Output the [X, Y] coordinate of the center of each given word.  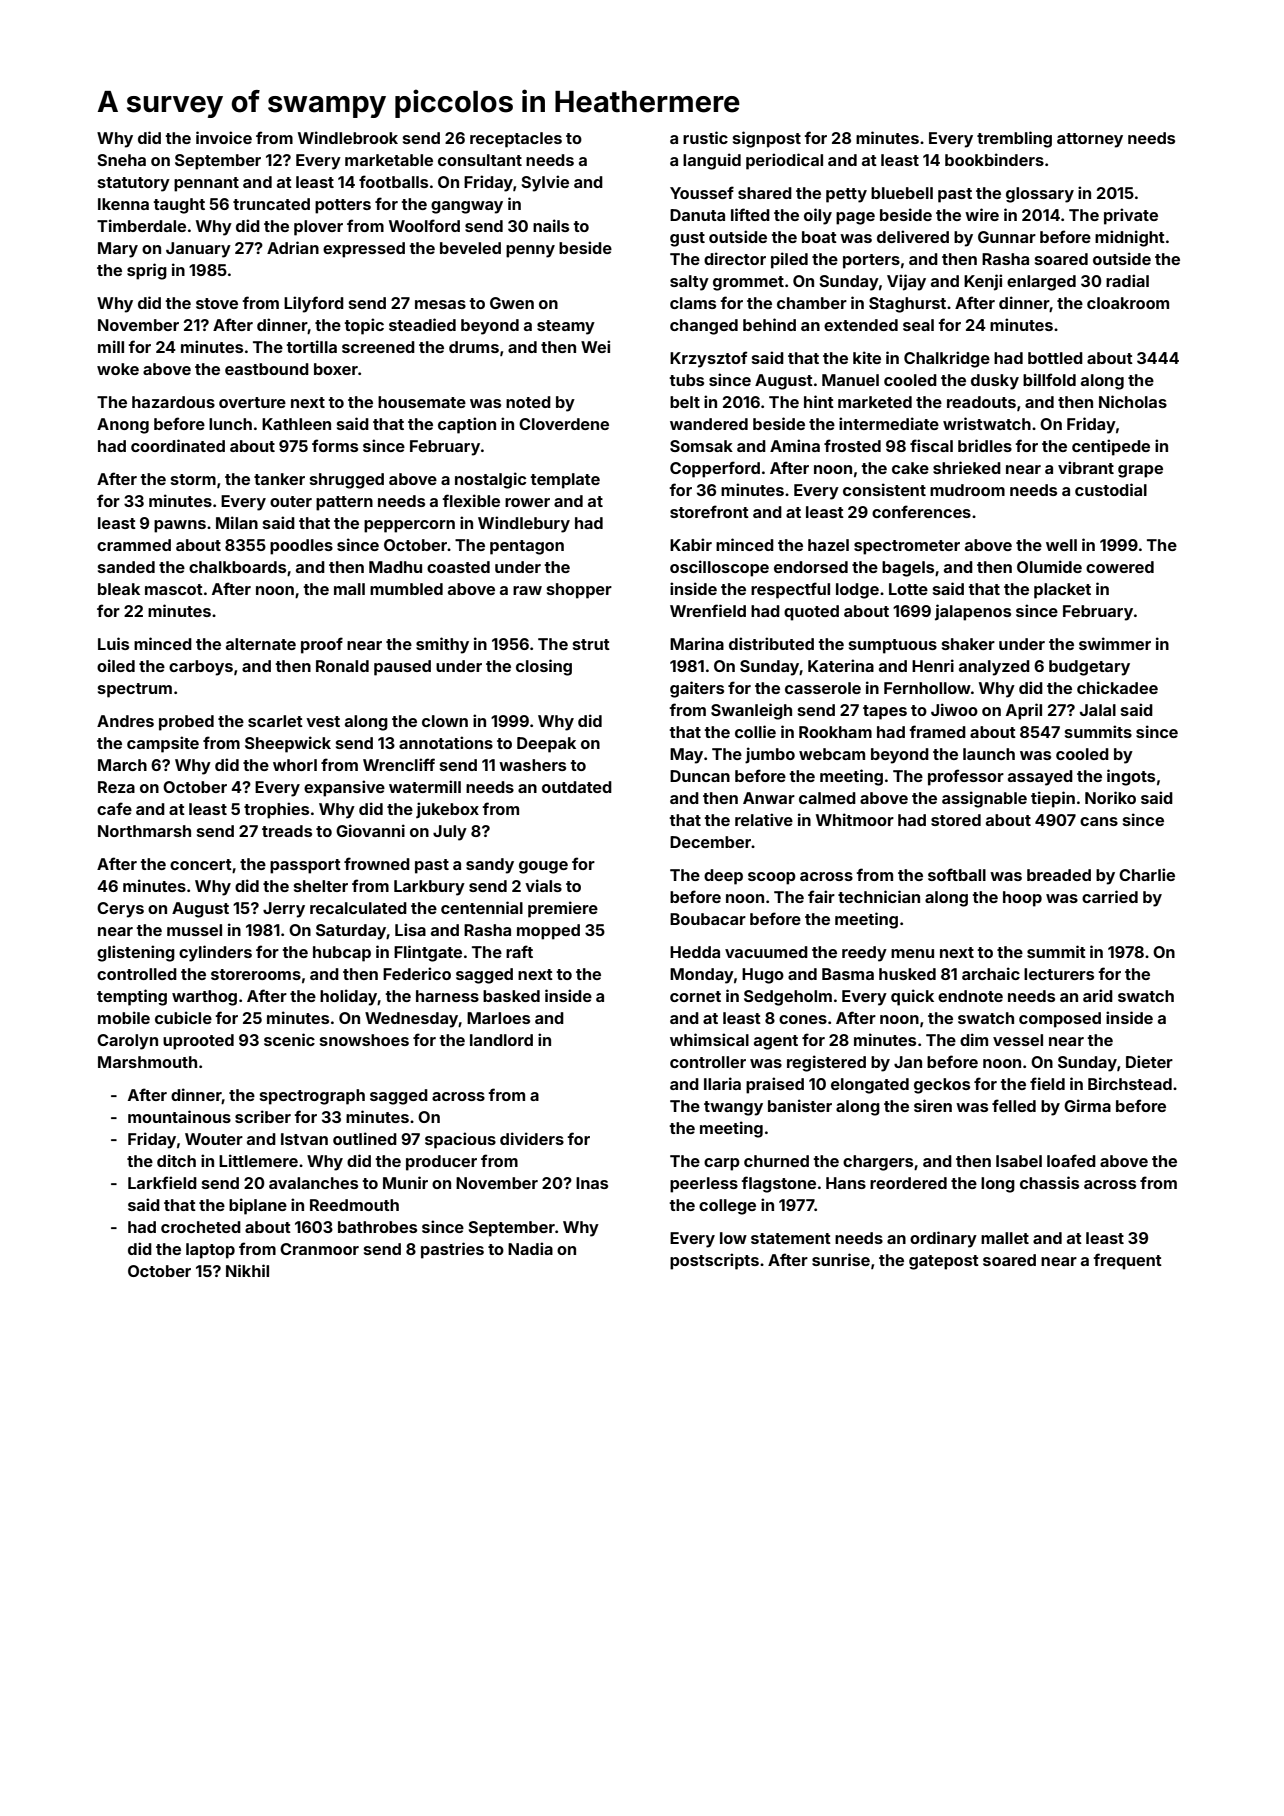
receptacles [516, 140]
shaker [968, 644]
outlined [365, 1138]
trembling [1014, 139]
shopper [579, 591]
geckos [942, 1086]
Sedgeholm [788, 998]
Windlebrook [348, 137]
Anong [123, 426]
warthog [204, 998]
